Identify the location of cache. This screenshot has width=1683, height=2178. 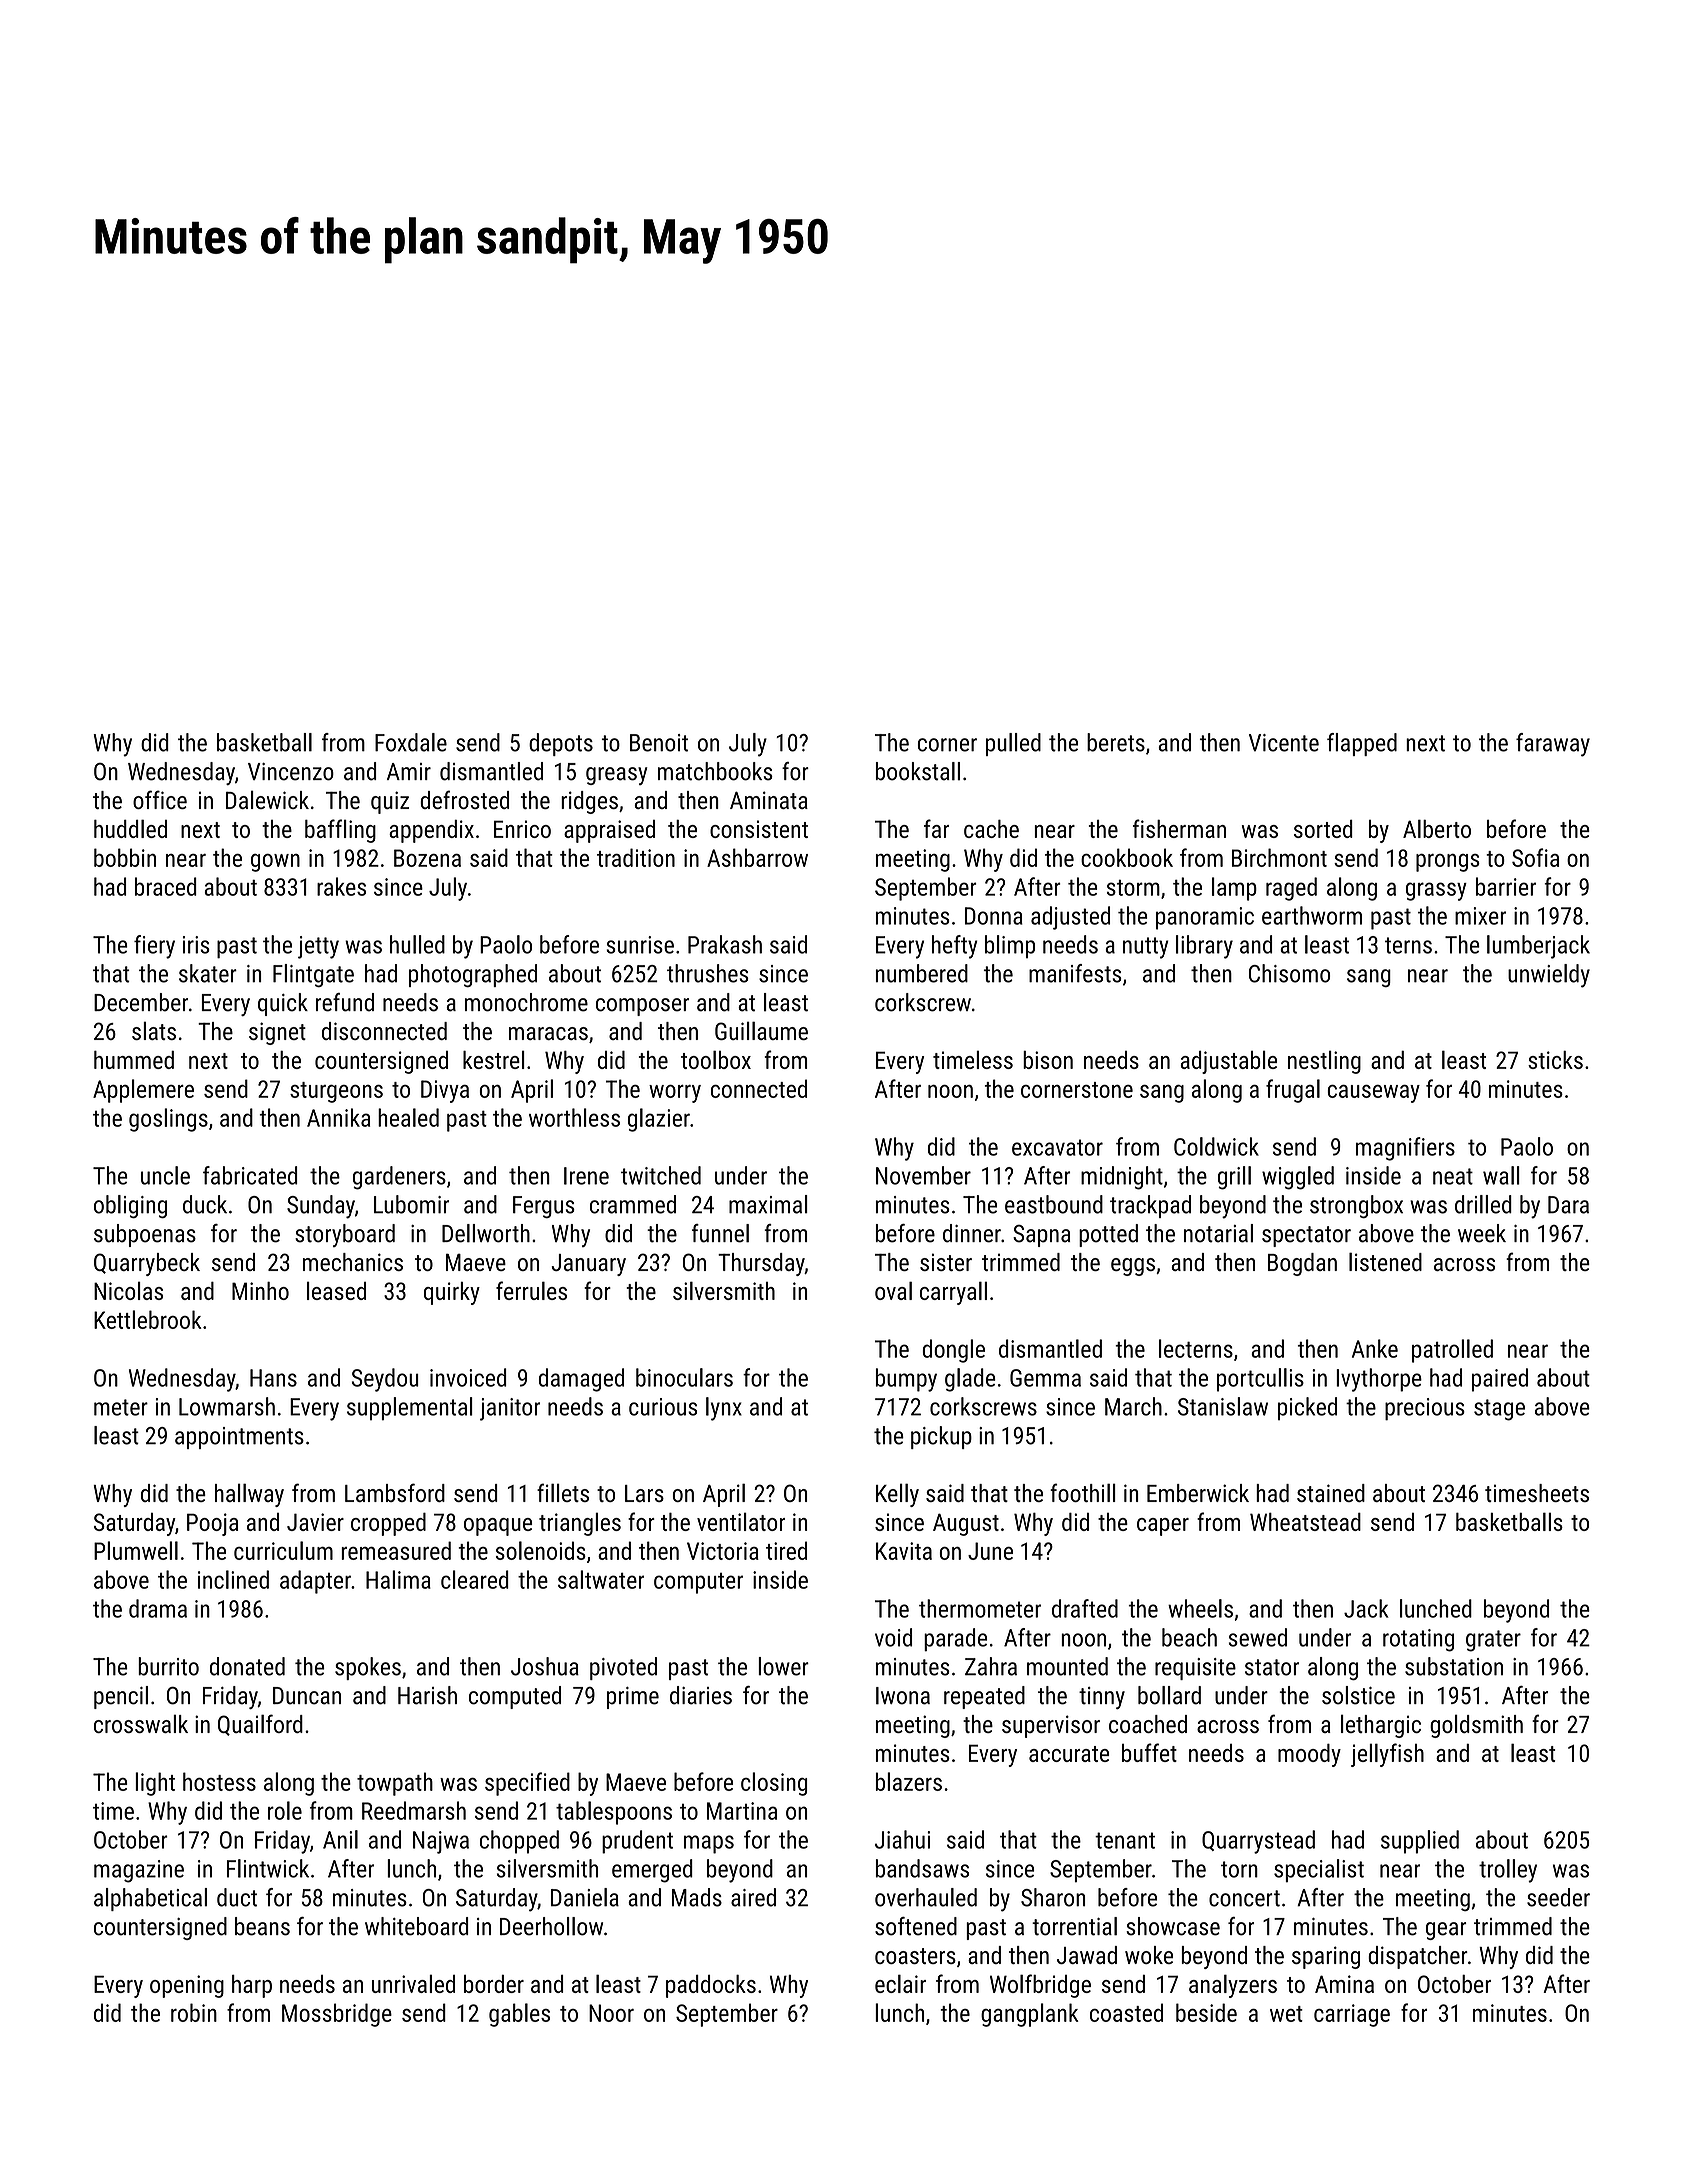
(991, 829).
